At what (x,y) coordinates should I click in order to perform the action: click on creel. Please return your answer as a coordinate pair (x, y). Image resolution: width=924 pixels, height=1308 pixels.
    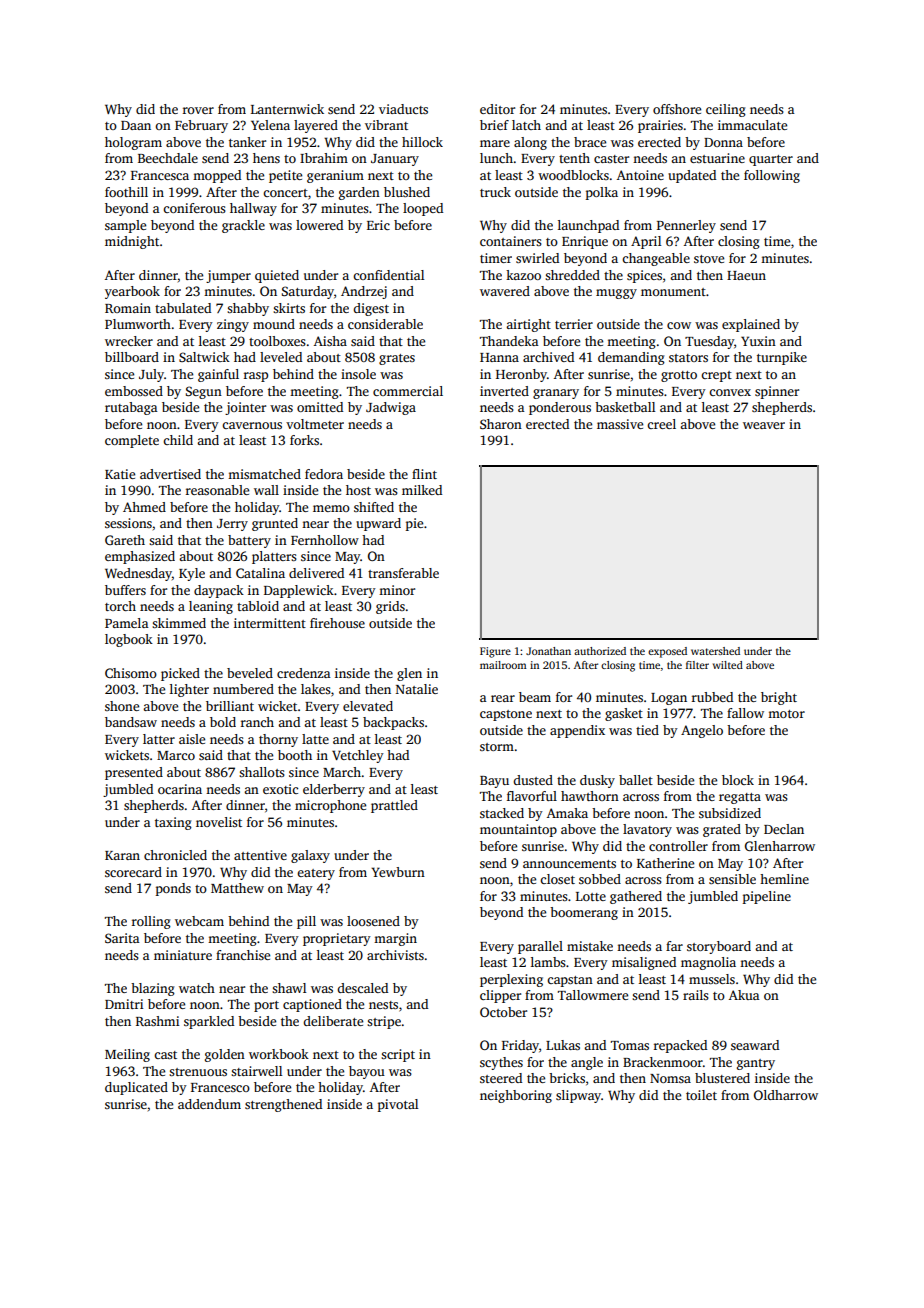
    Looking at the image, I should click on (661, 424).
